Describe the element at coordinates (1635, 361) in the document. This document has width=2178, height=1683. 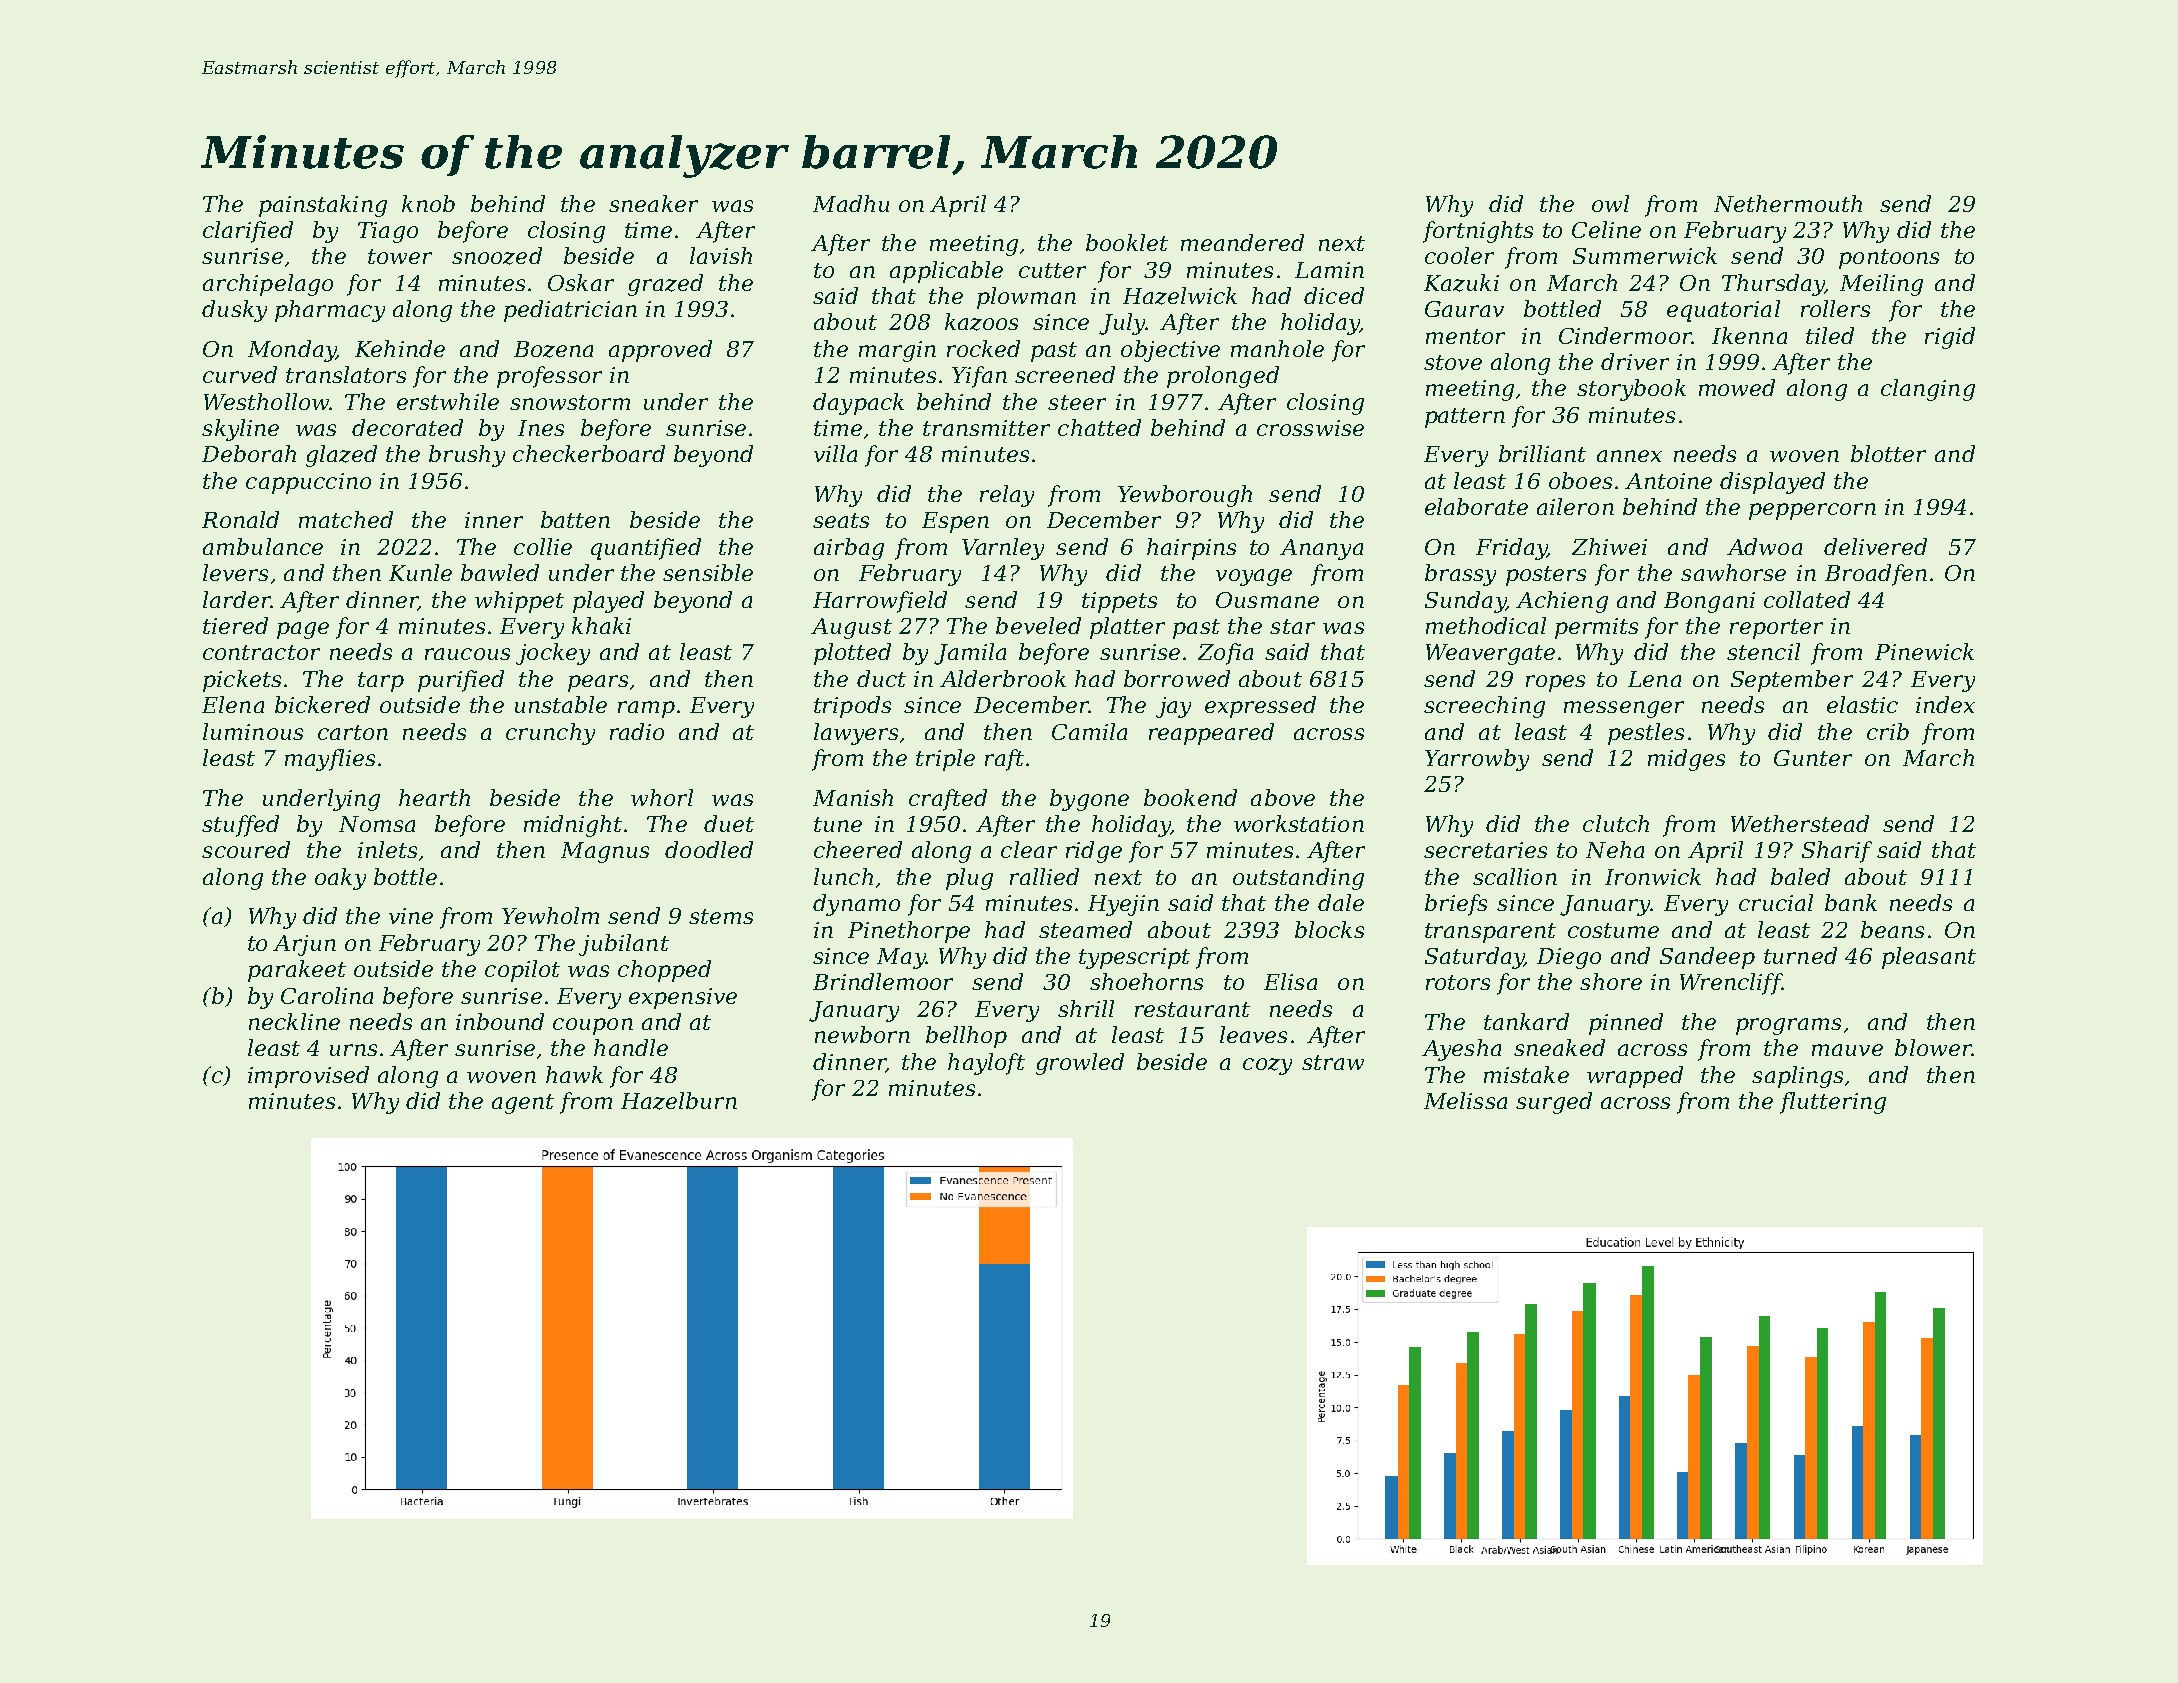
I see `driver` at that location.
